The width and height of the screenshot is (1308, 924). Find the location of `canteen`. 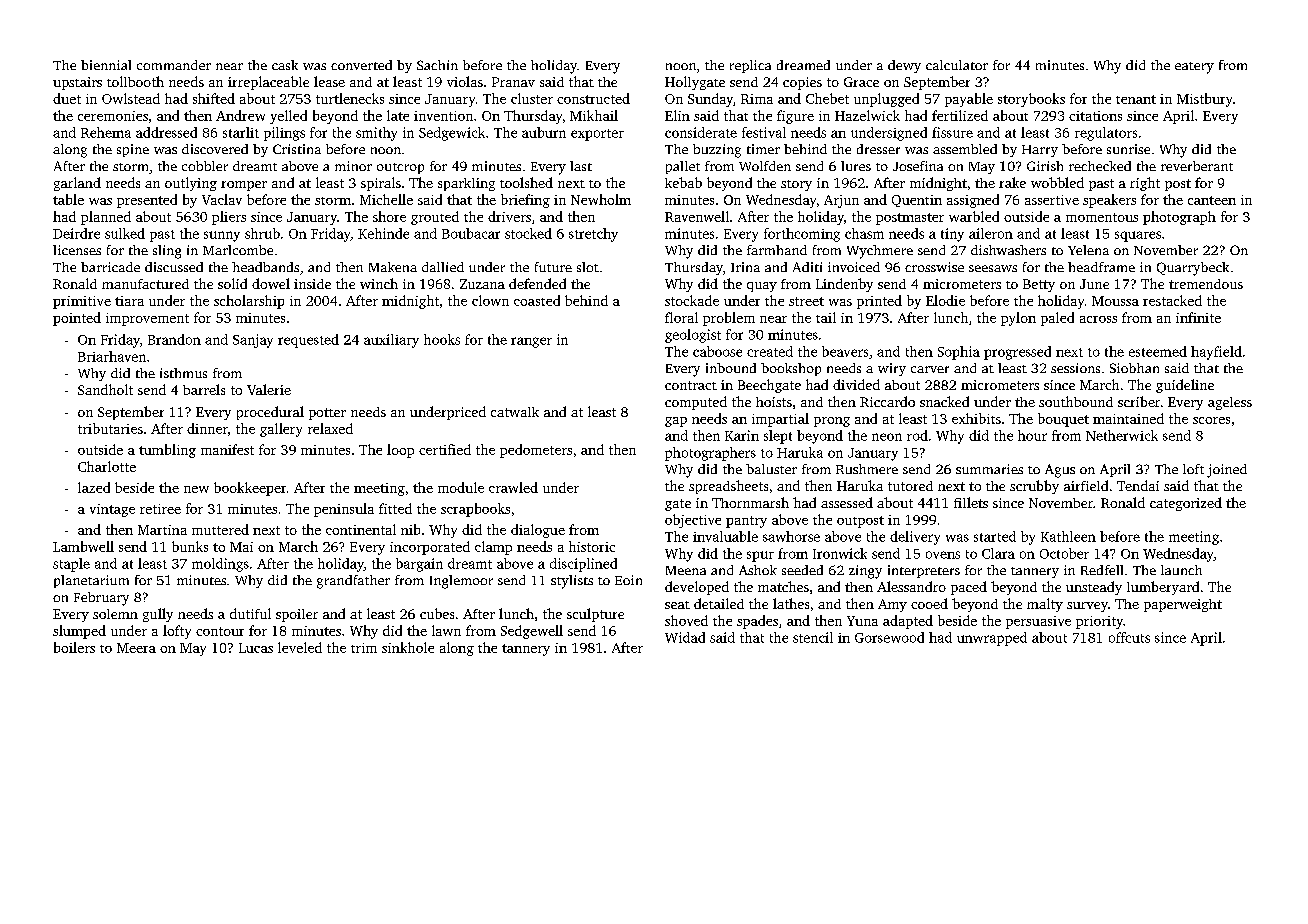

canteen is located at coordinates (1212, 200).
